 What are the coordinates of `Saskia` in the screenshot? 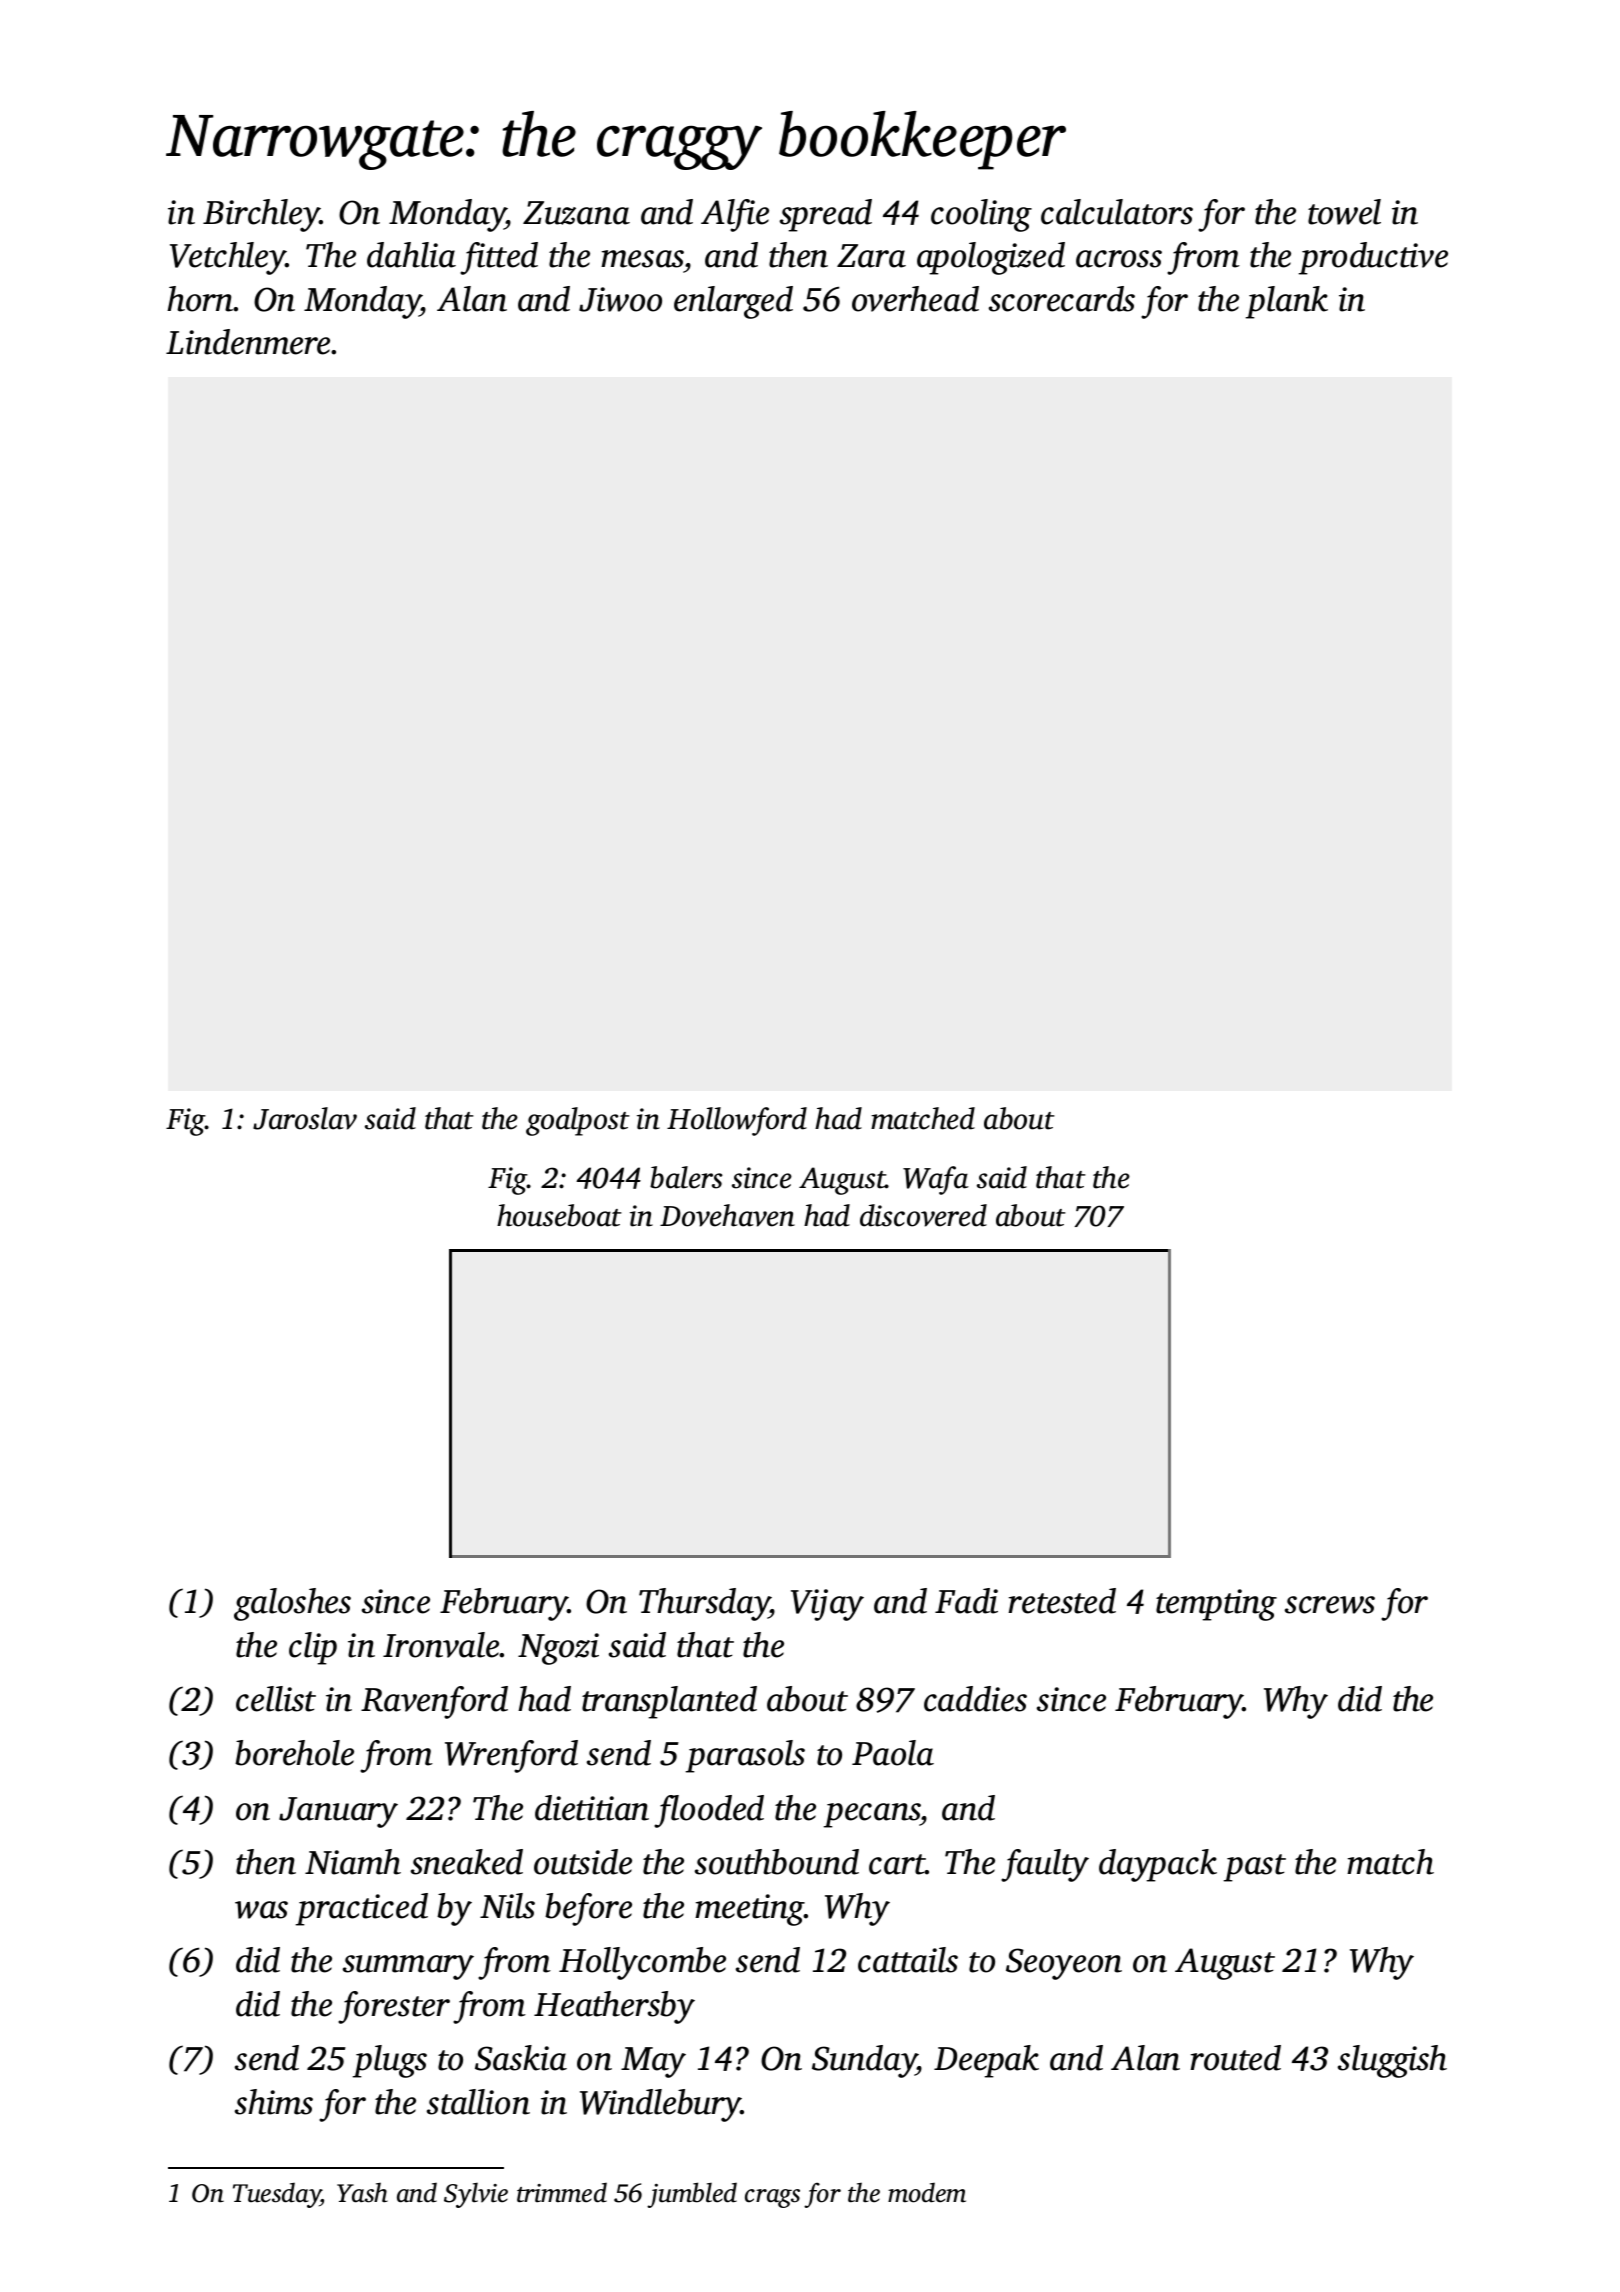 It's located at (521, 2058).
